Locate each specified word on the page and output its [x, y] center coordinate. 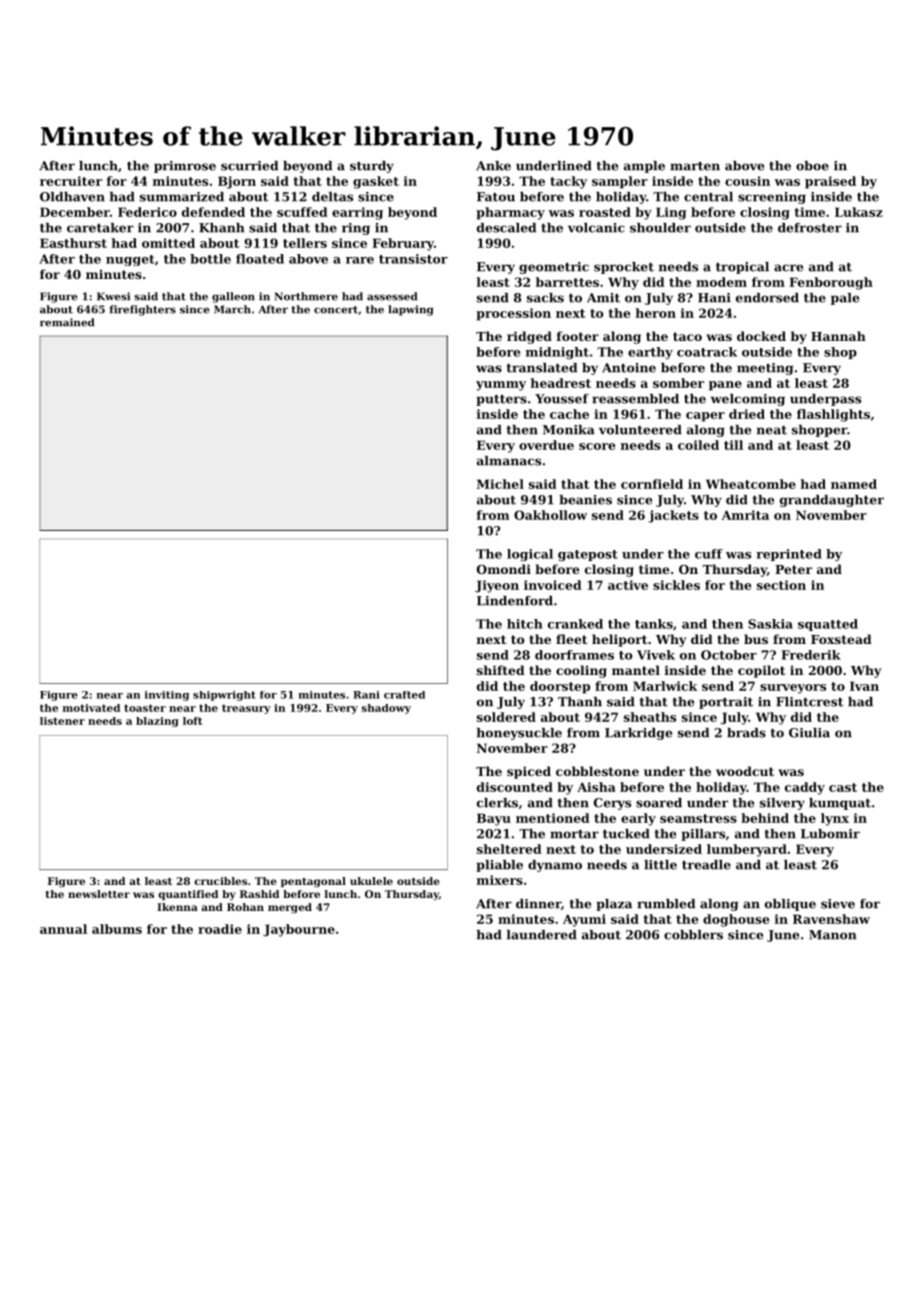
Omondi [504, 569]
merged [290, 908]
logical [530, 555]
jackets [674, 516]
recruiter [71, 181]
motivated [91, 708]
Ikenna [177, 907]
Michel [500, 484]
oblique [790, 905]
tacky [568, 182]
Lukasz [859, 212]
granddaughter [832, 501]
